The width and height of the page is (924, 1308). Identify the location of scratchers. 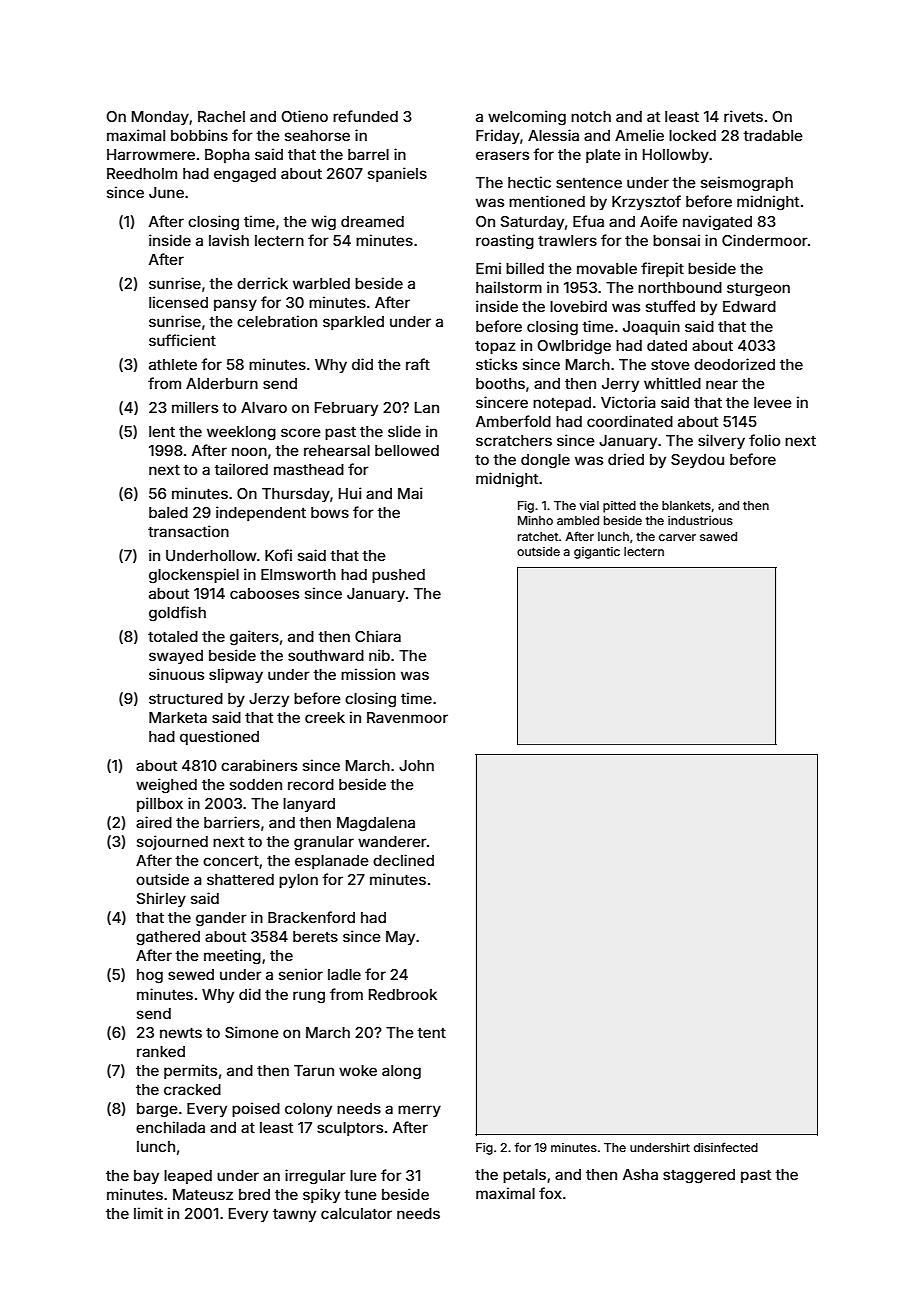
(514, 440).
